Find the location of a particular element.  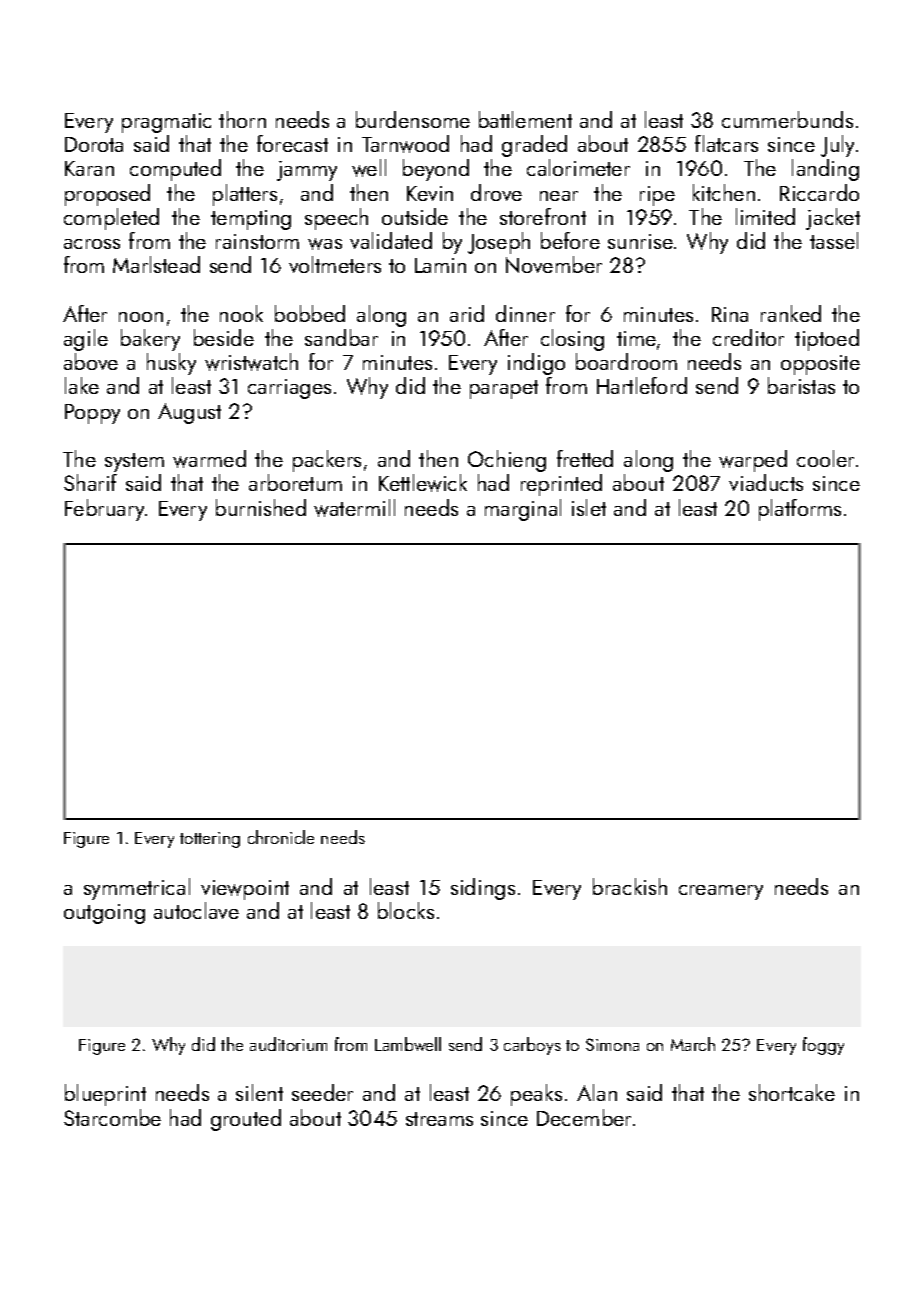

Poppy is located at coordinates (92, 414).
